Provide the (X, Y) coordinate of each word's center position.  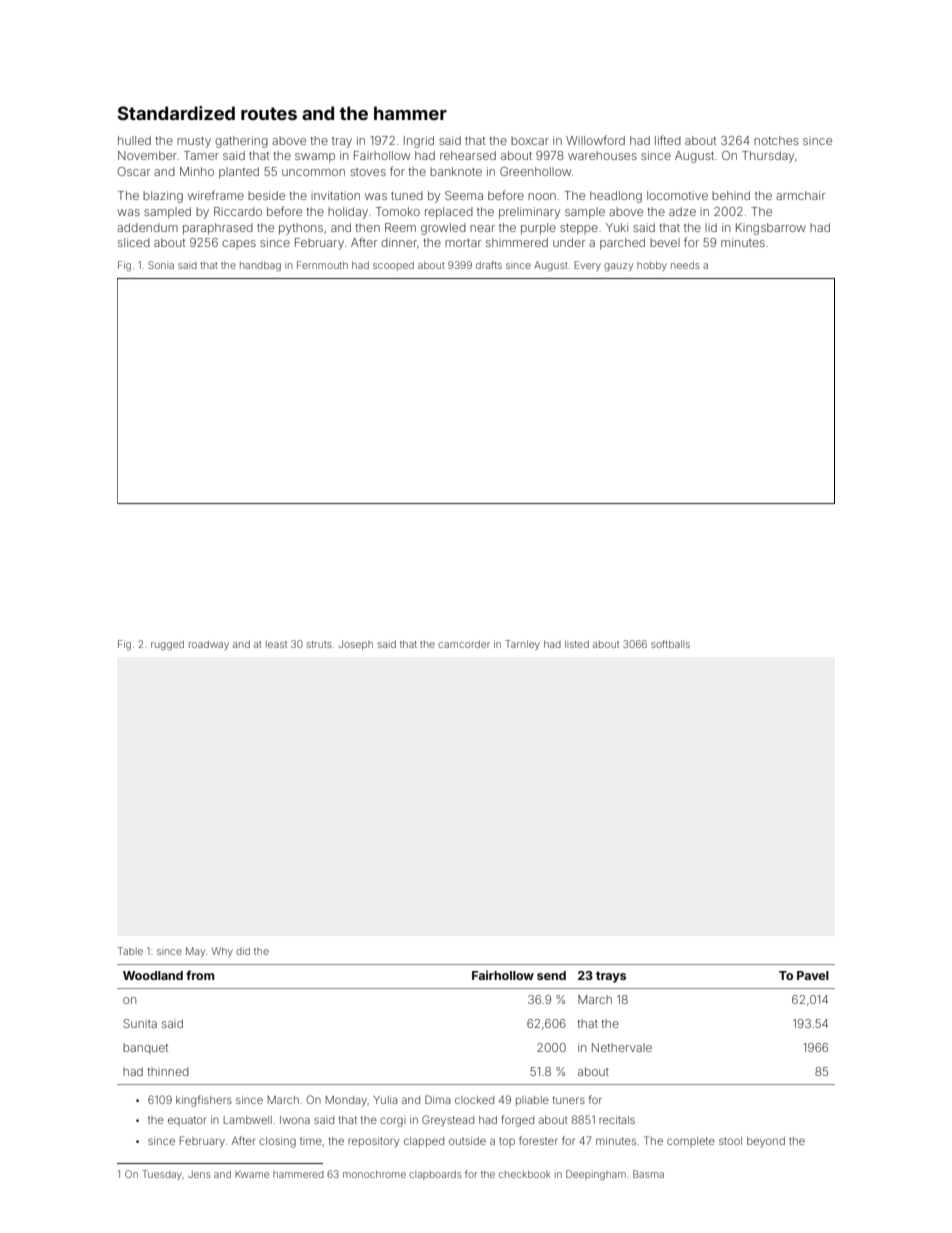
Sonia (161, 265)
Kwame (252, 1174)
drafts (489, 265)
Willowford (595, 140)
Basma (648, 1174)
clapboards (435, 1175)
